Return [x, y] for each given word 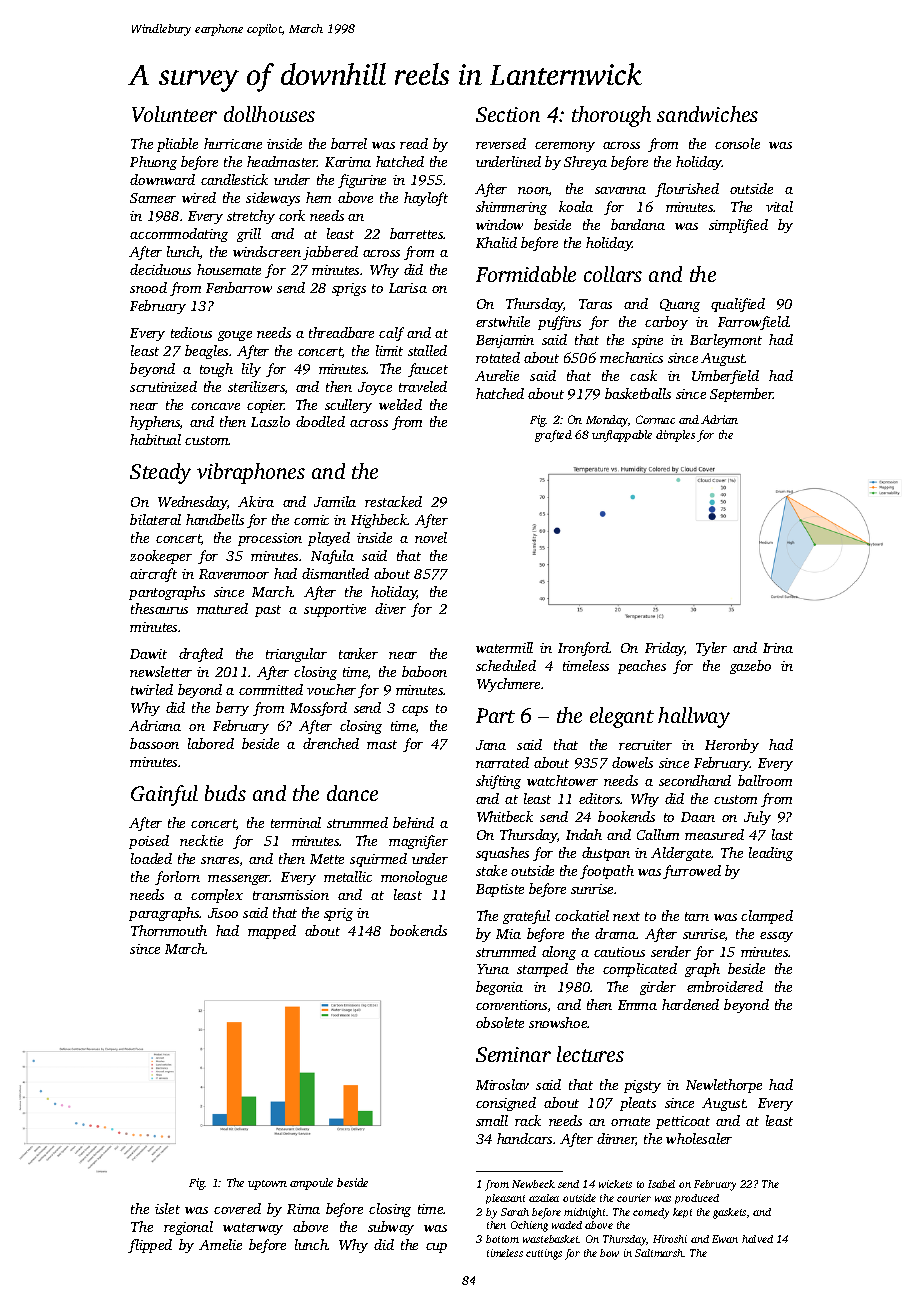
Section [508, 114]
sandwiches [707, 114]
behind [413, 822]
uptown [267, 1185]
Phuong [153, 163]
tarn [697, 916]
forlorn [177, 878]
